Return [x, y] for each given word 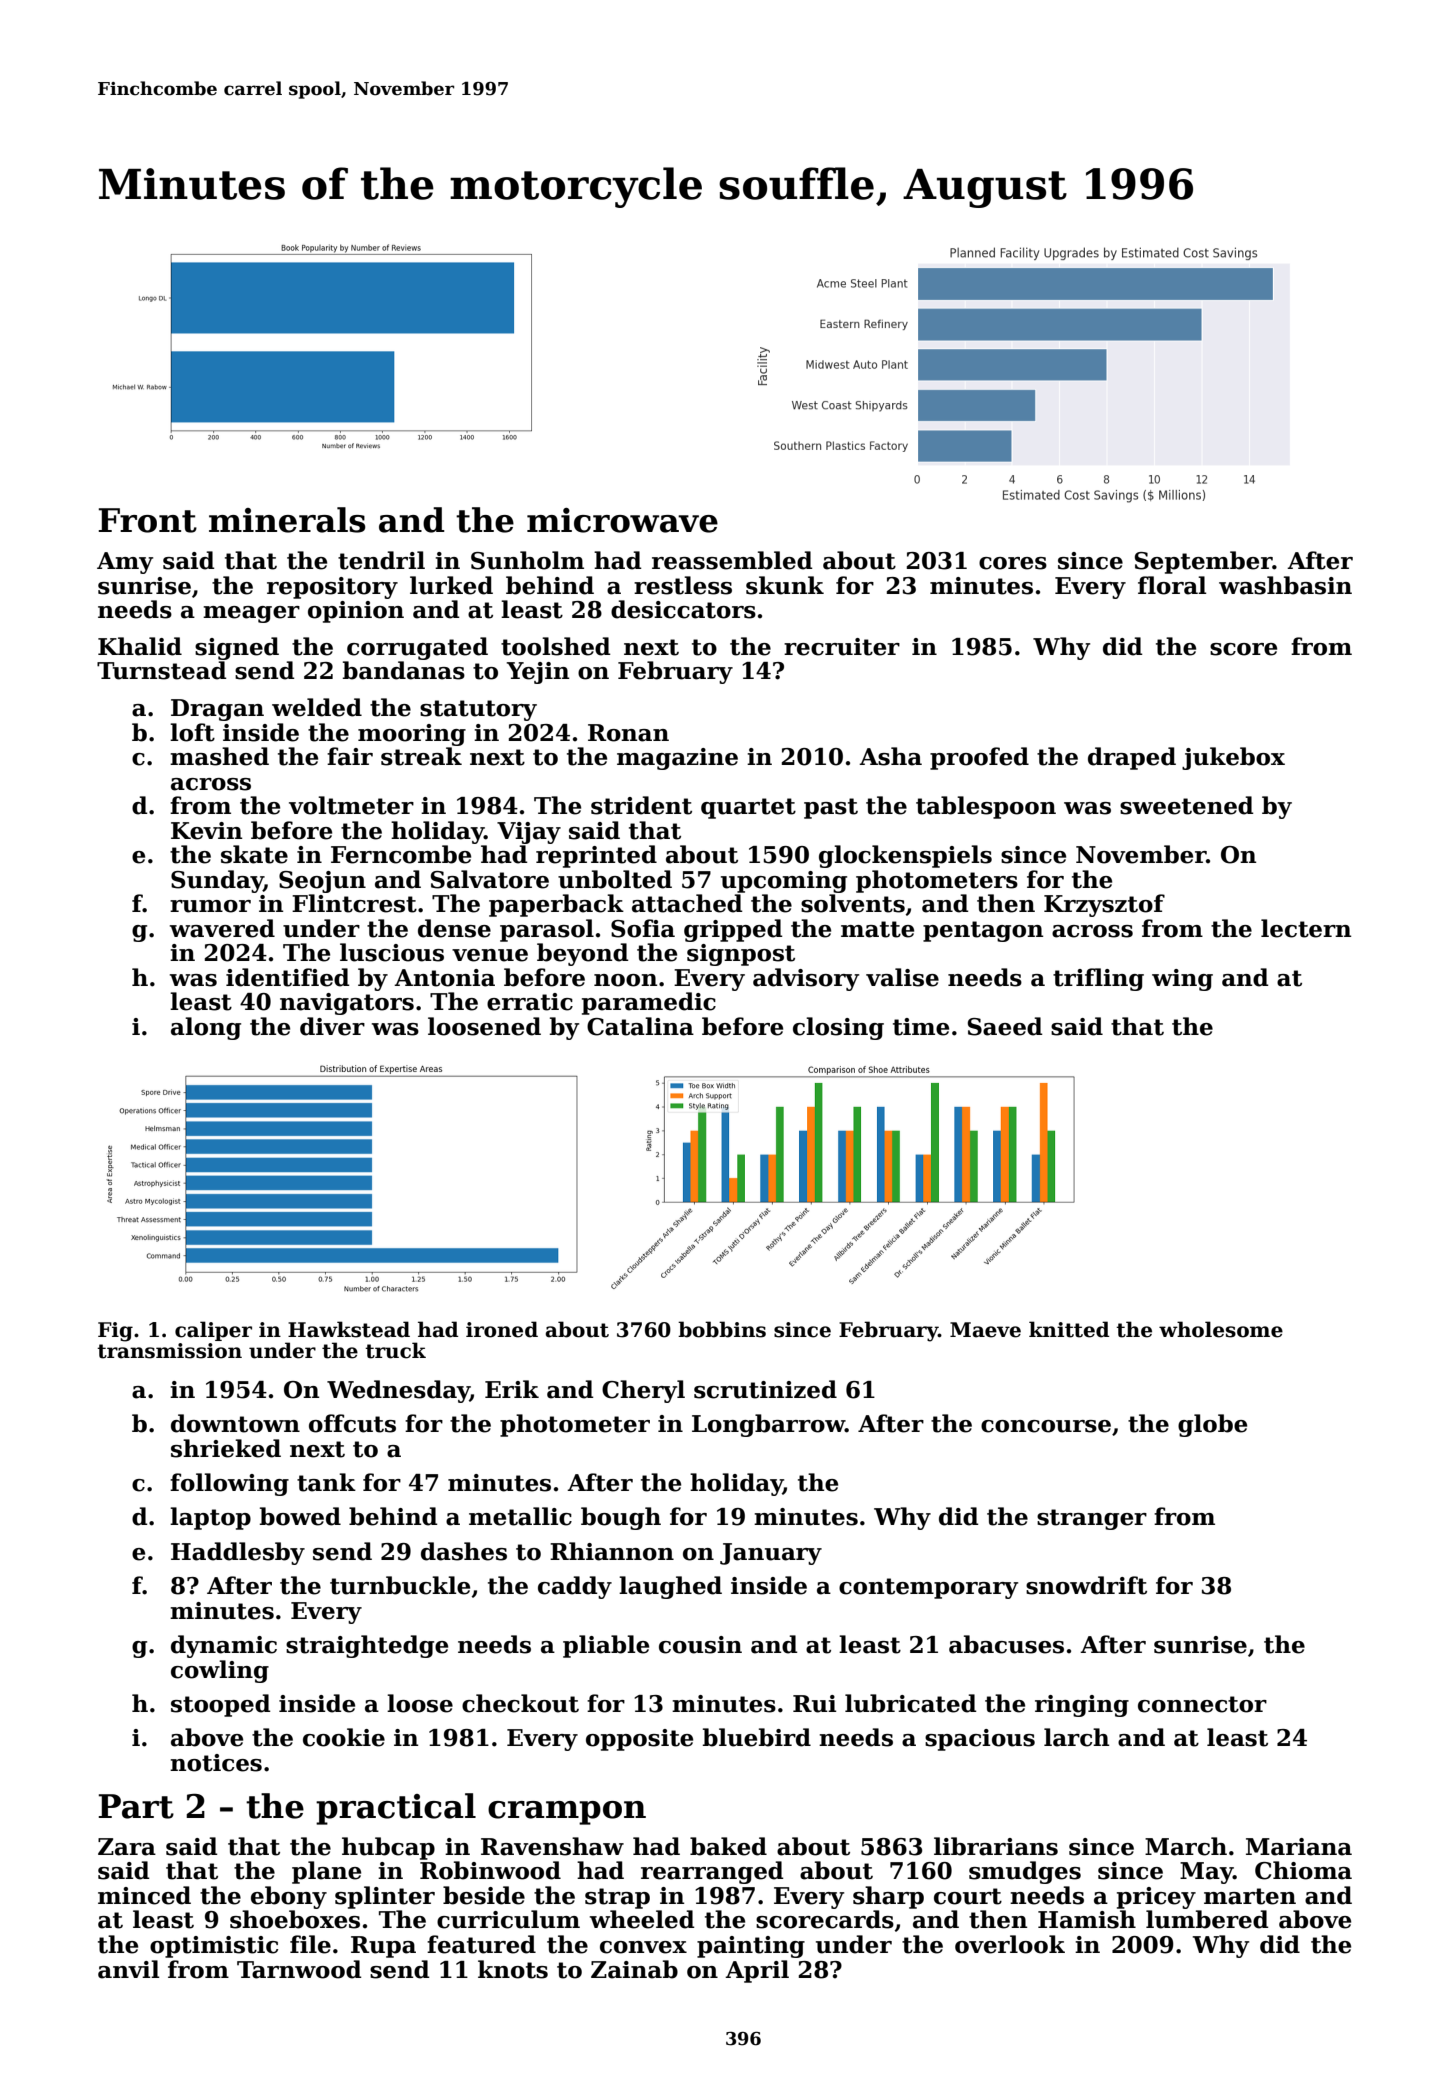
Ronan [628, 733]
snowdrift [1086, 1585]
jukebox [1233, 758]
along [206, 1028]
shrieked [226, 1448]
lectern [1306, 928]
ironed [502, 1329]
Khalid [140, 646]
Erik [512, 1389]
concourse [1046, 1426]
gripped [733, 930]
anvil [128, 1969]
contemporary [928, 1588]
